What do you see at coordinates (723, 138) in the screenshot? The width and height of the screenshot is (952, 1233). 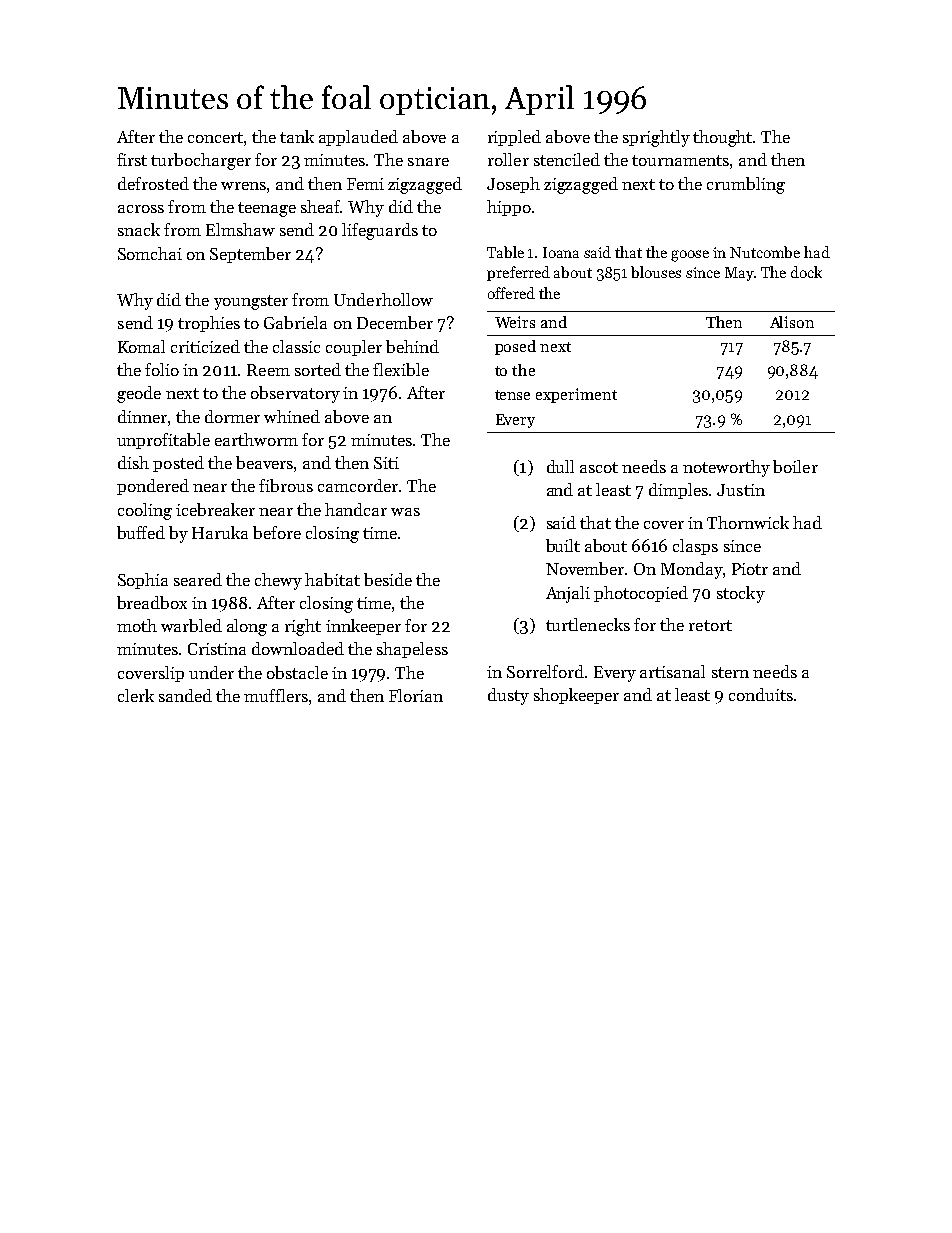 I see `thought` at bounding box center [723, 138].
